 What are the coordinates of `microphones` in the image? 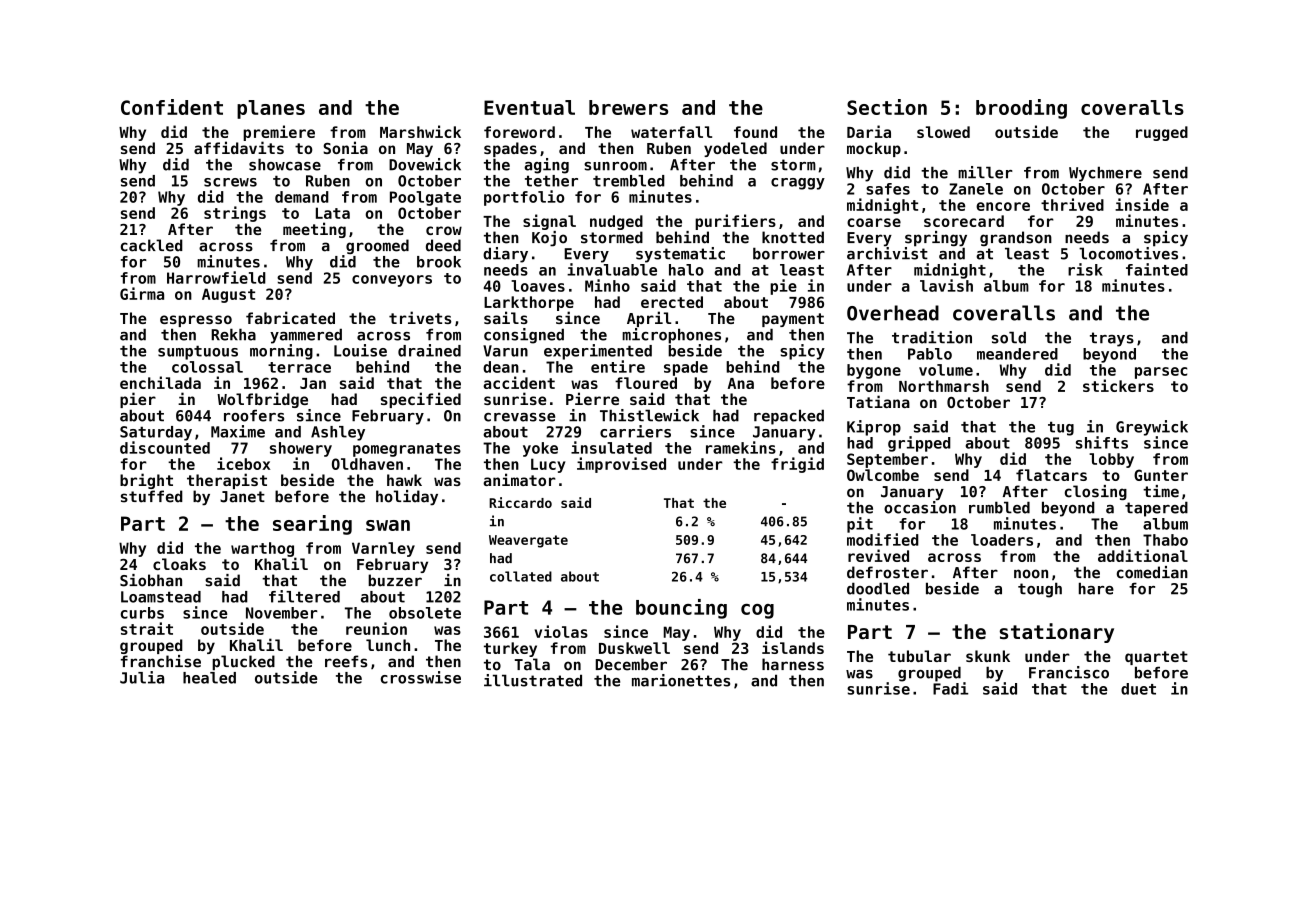 It's located at (671, 336).
